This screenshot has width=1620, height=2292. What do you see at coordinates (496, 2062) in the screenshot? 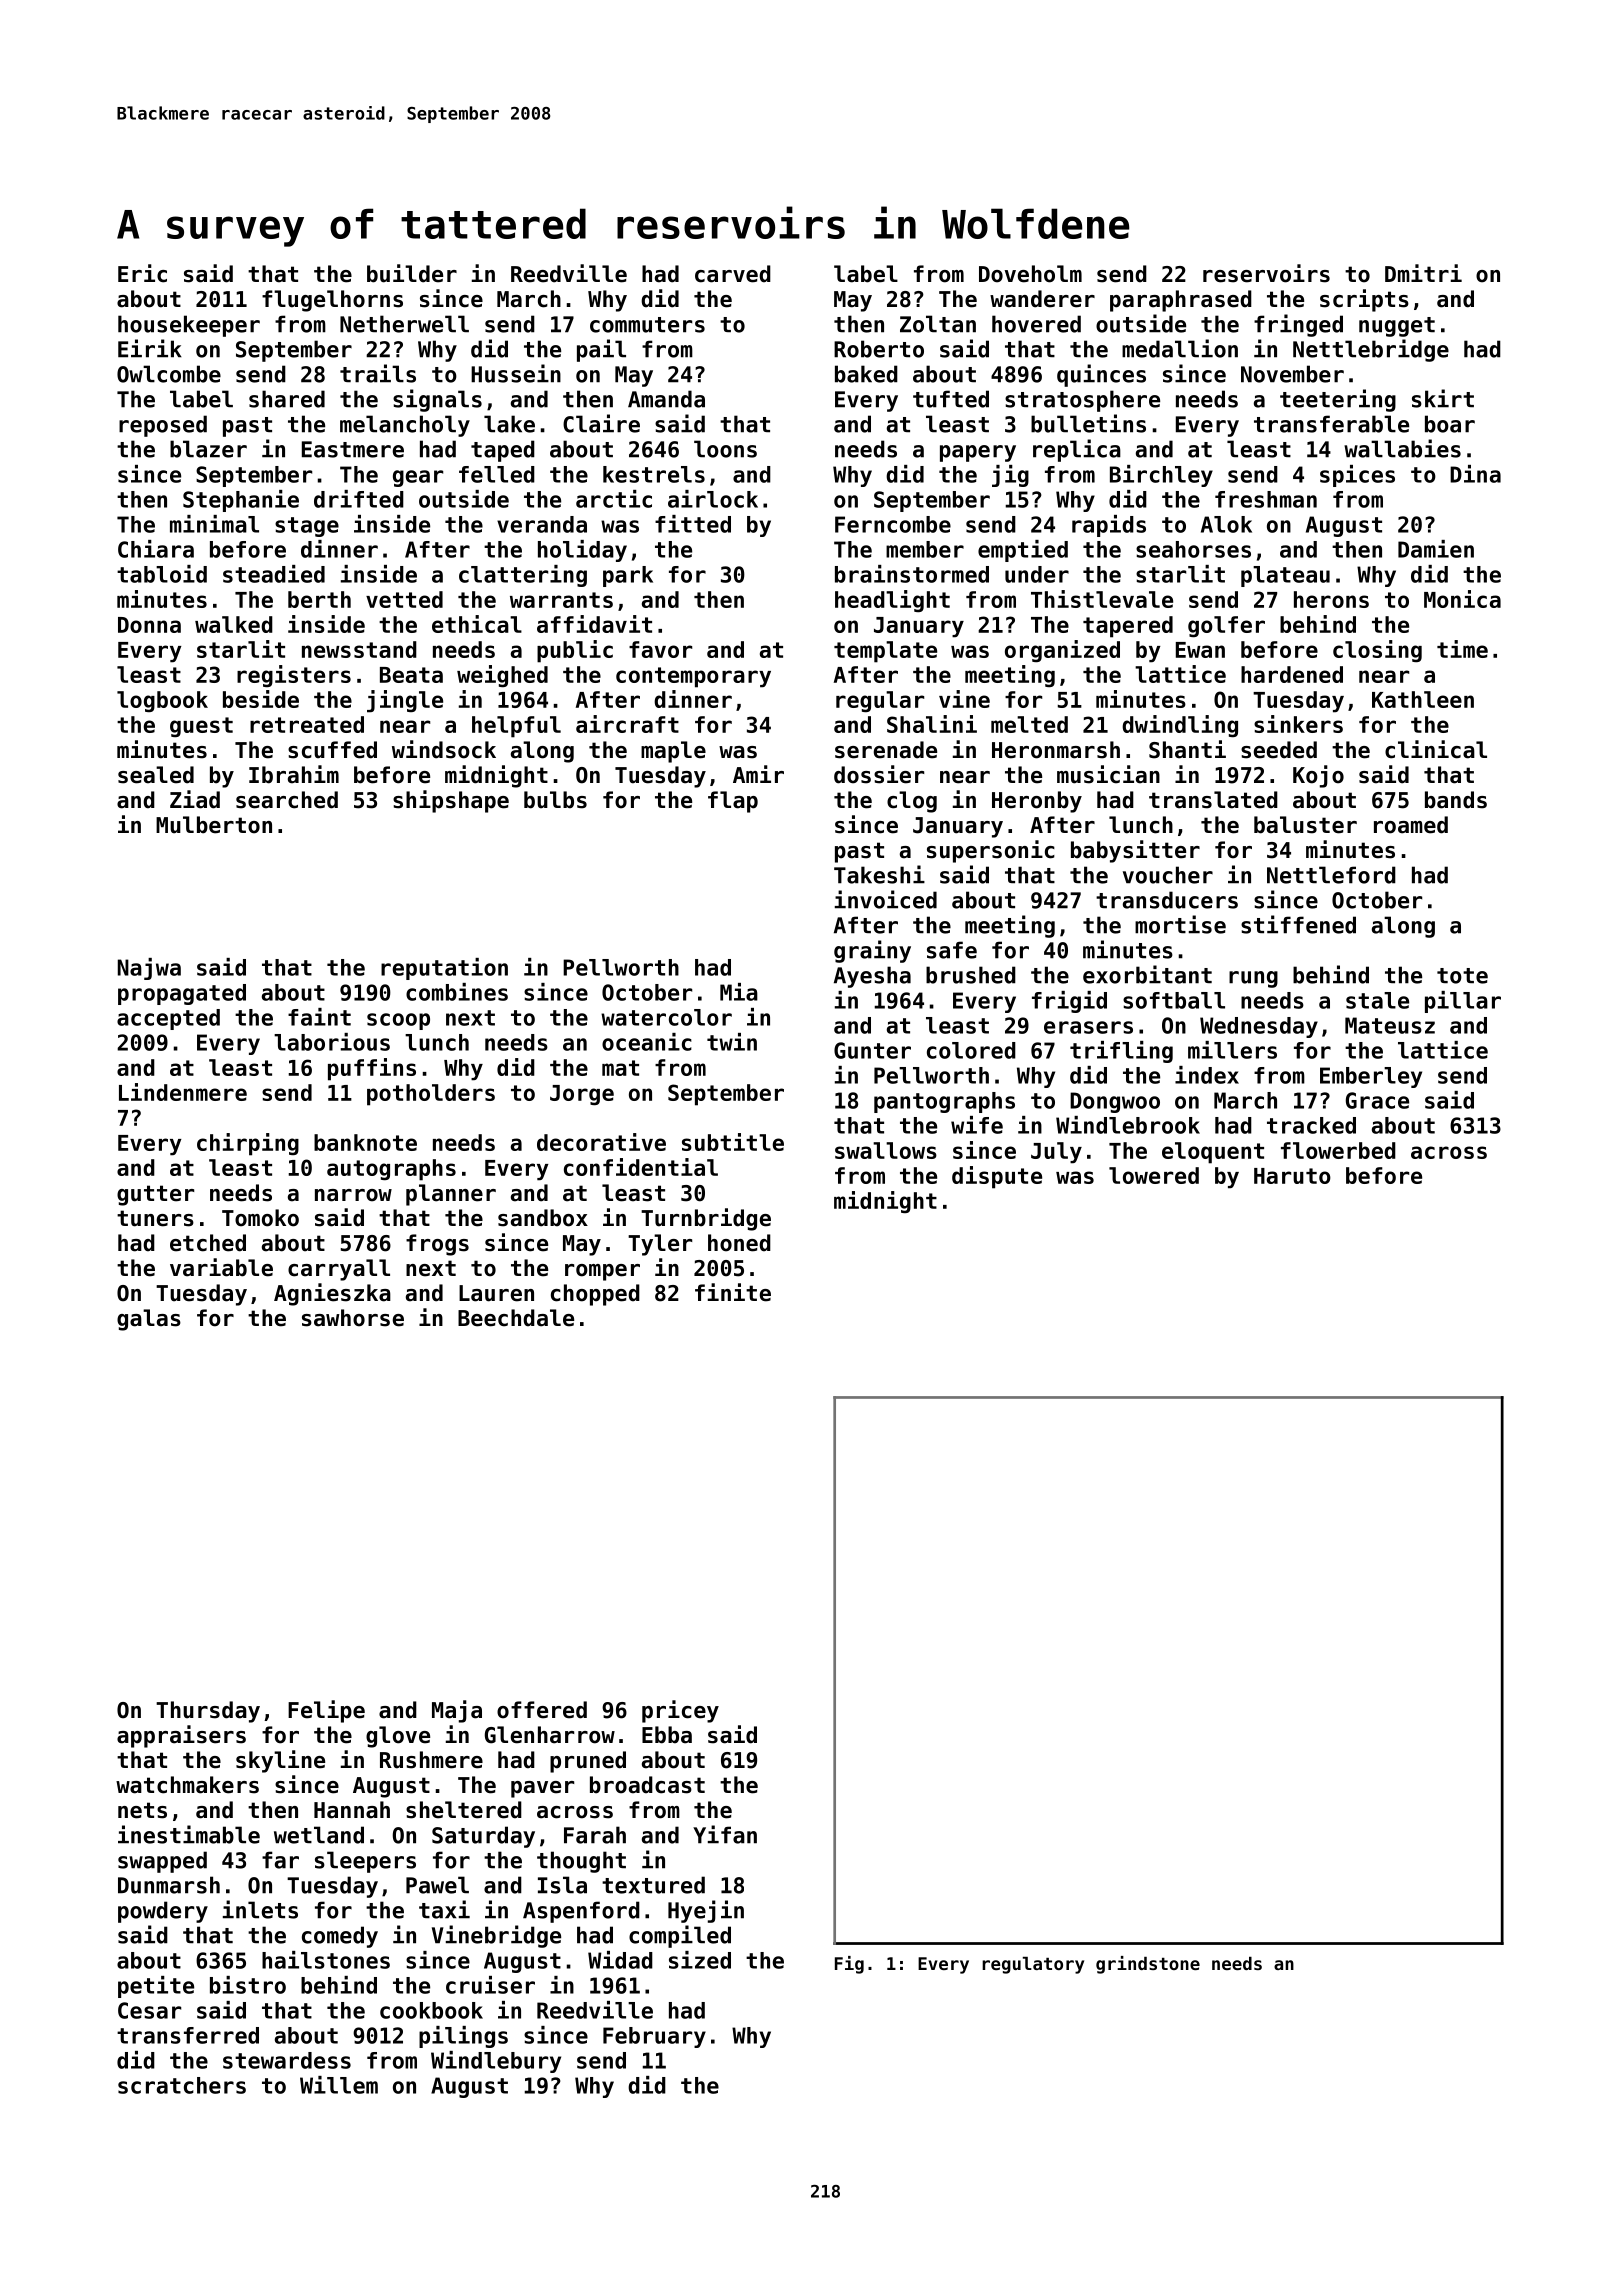
I see `Windlebury` at bounding box center [496, 2062].
